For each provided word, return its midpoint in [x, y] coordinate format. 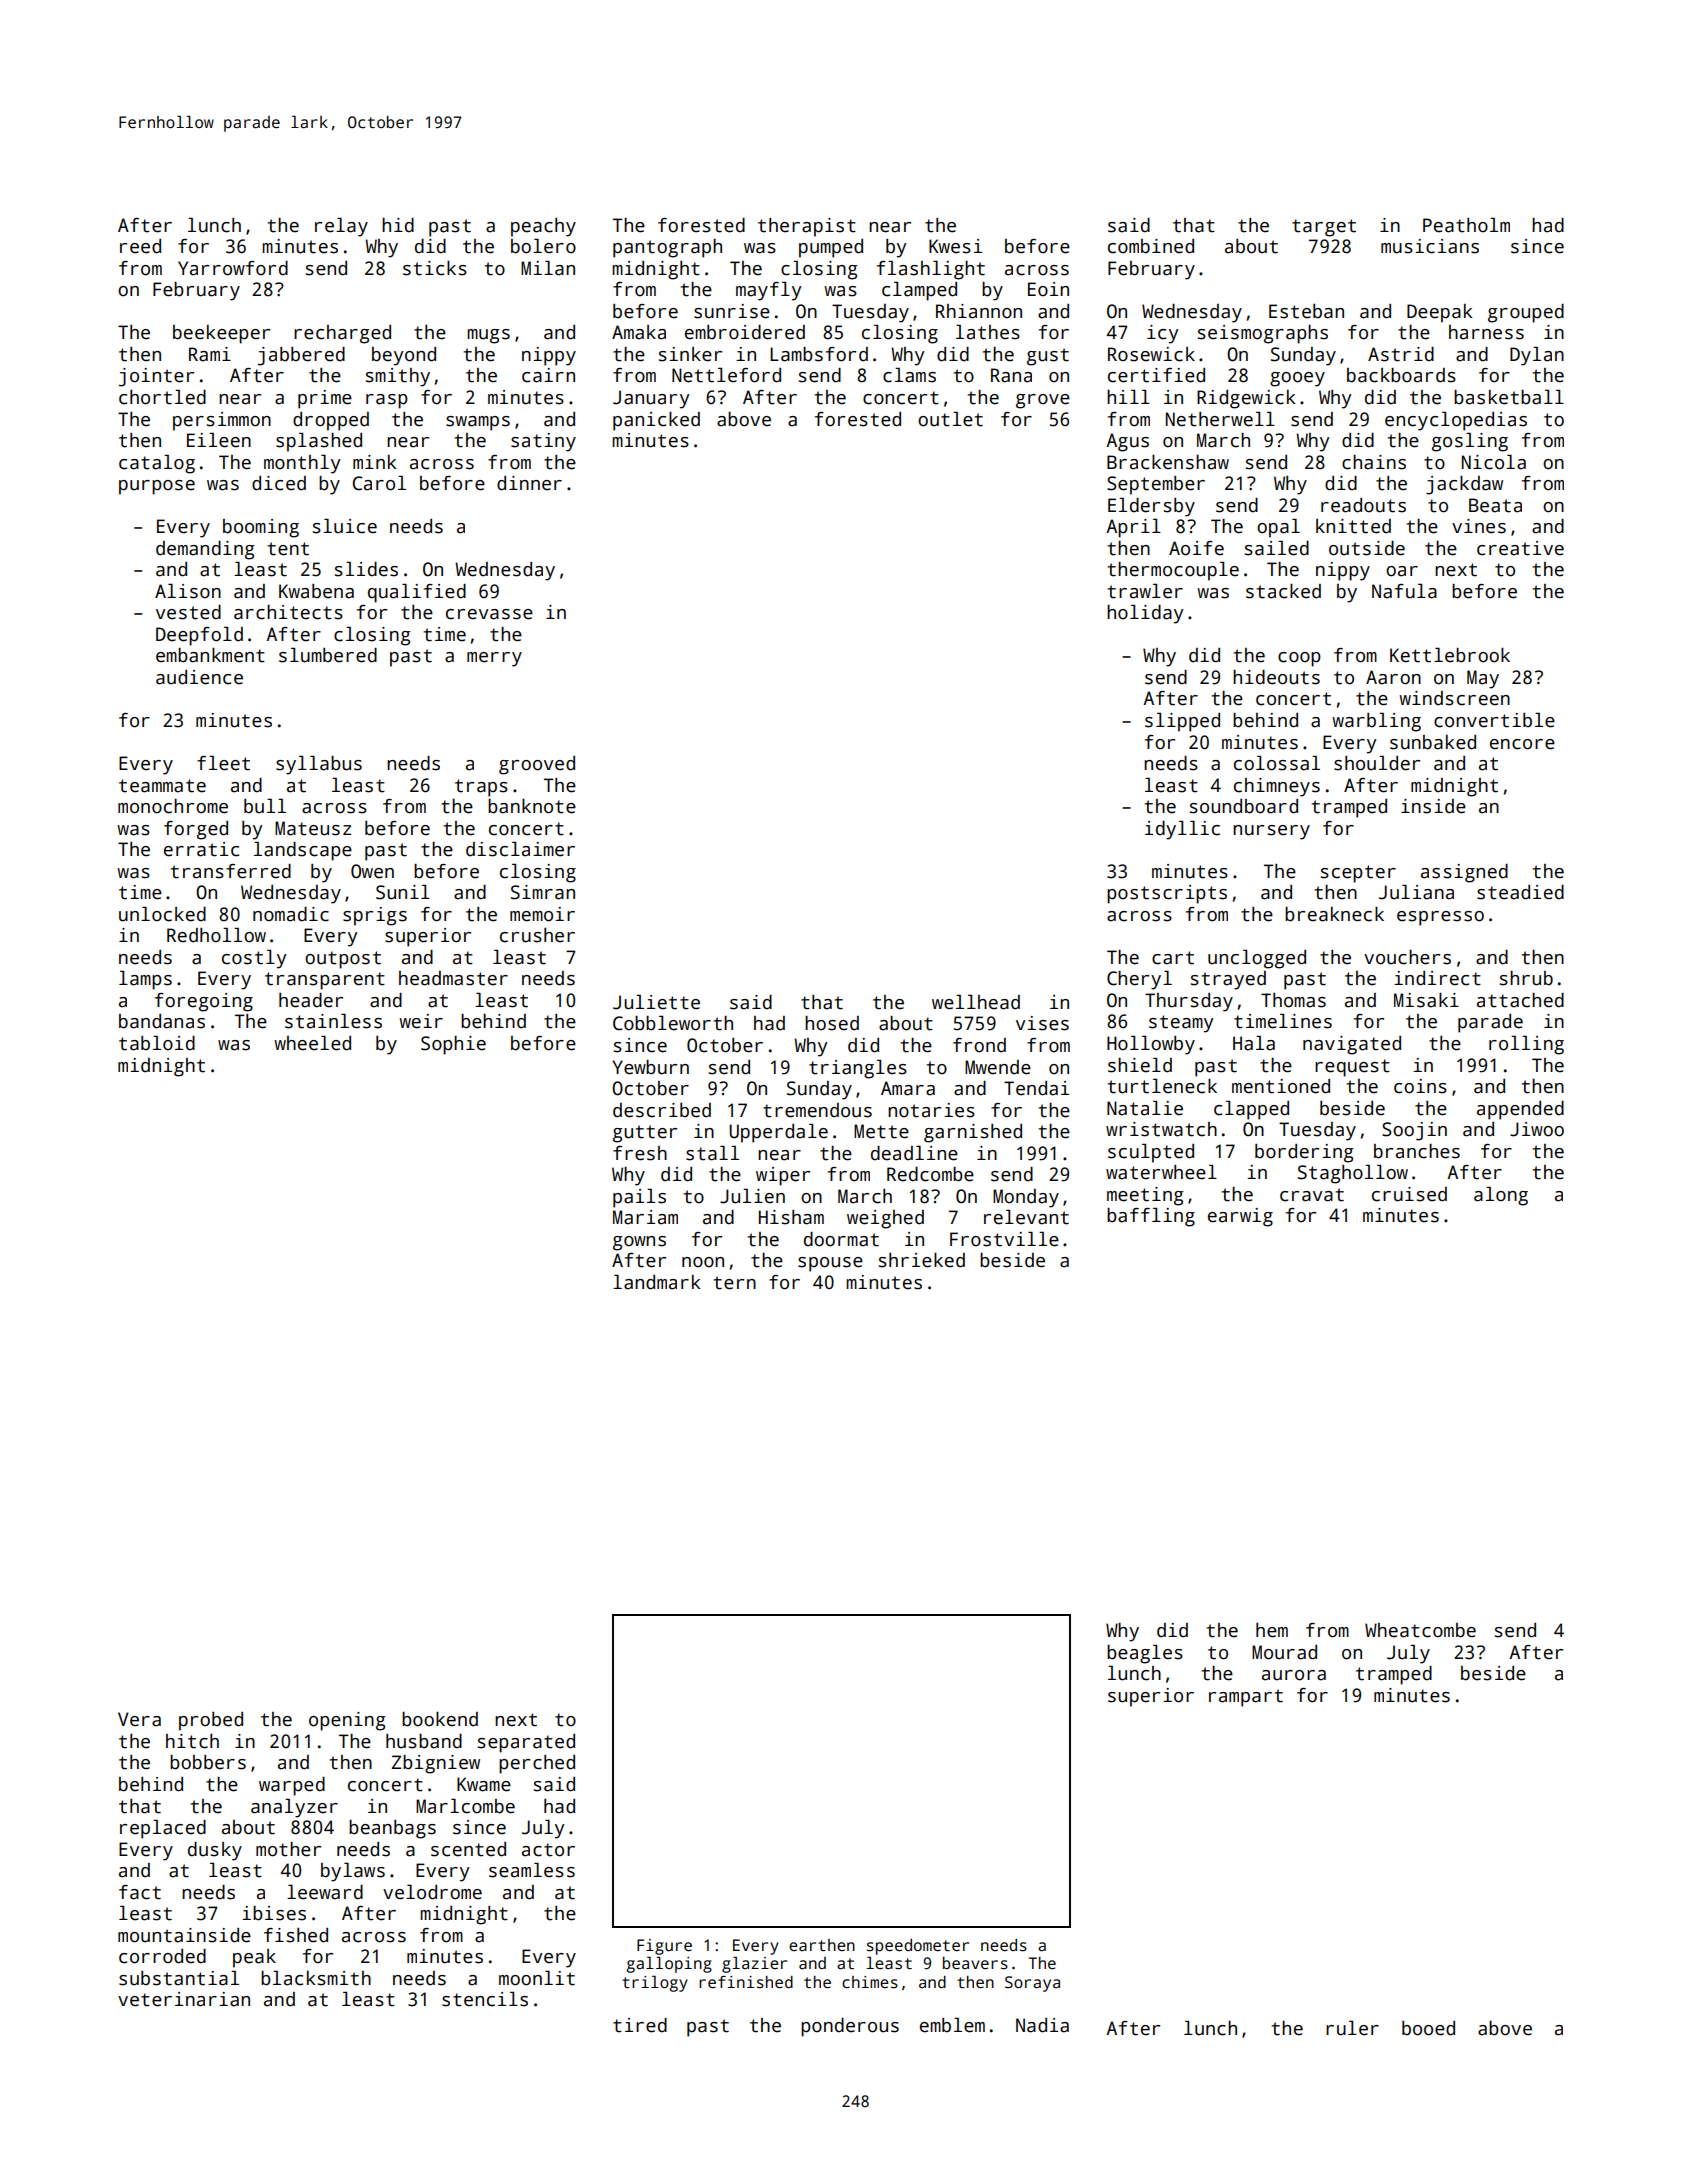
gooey [1297, 379]
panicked [656, 421]
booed [1428, 2028]
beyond [404, 356]
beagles [1145, 1654]
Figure [664, 1947]
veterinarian [184, 1999]
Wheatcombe [1420, 1630]
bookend [440, 1719]
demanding [205, 550]
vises [1042, 1023]
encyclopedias [1456, 421]
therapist [807, 227]
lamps [145, 980]
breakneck [1334, 914]
